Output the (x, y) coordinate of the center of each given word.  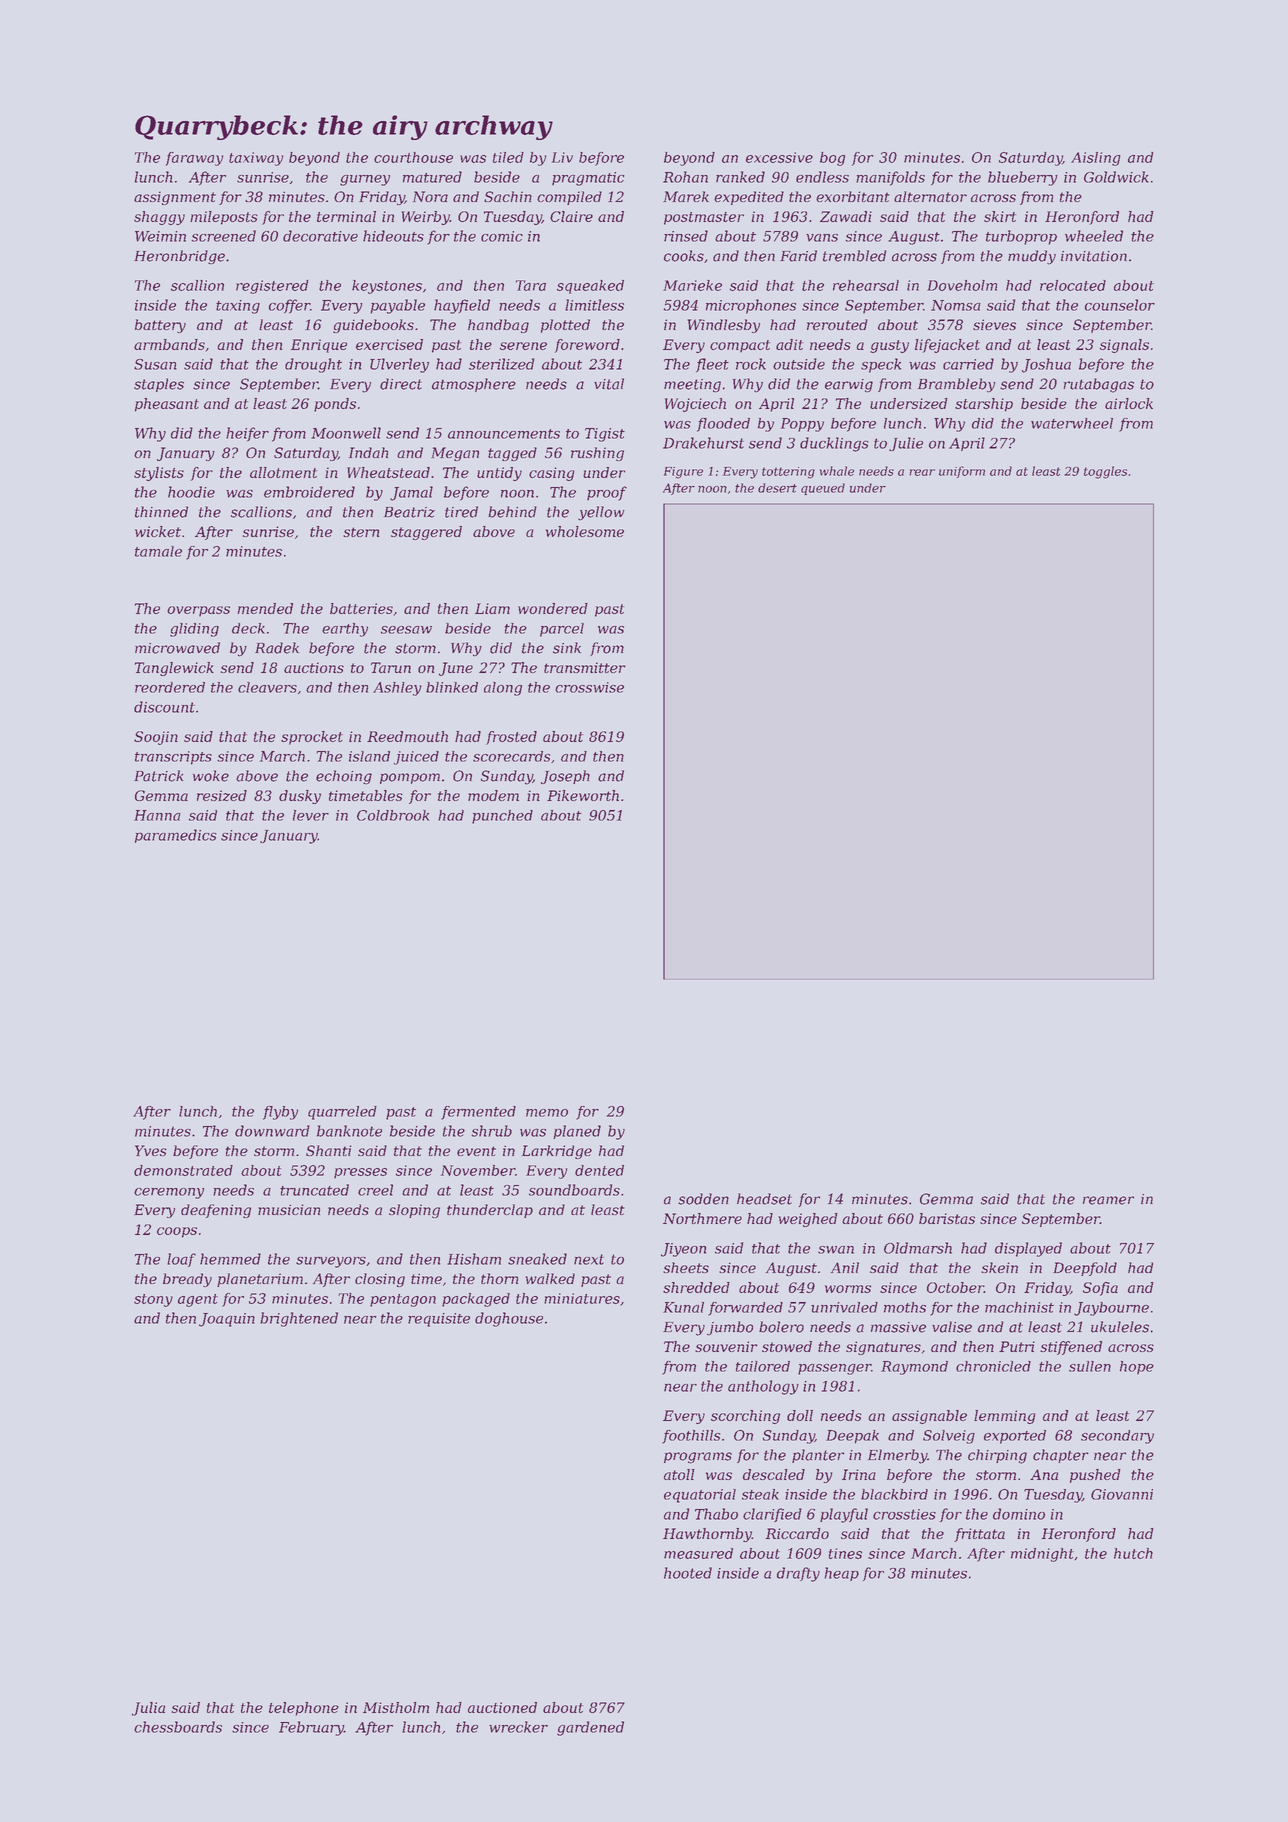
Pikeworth (583, 795)
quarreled (342, 1113)
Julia (148, 1709)
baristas (947, 1218)
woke (211, 776)
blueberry (1022, 178)
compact (740, 346)
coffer (289, 306)
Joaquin (227, 1320)
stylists (159, 474)
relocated (1073, 285)
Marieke (692, 285)
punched (502, 817)
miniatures (582, 1298)
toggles (1105, 472)
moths (905, 1307)
